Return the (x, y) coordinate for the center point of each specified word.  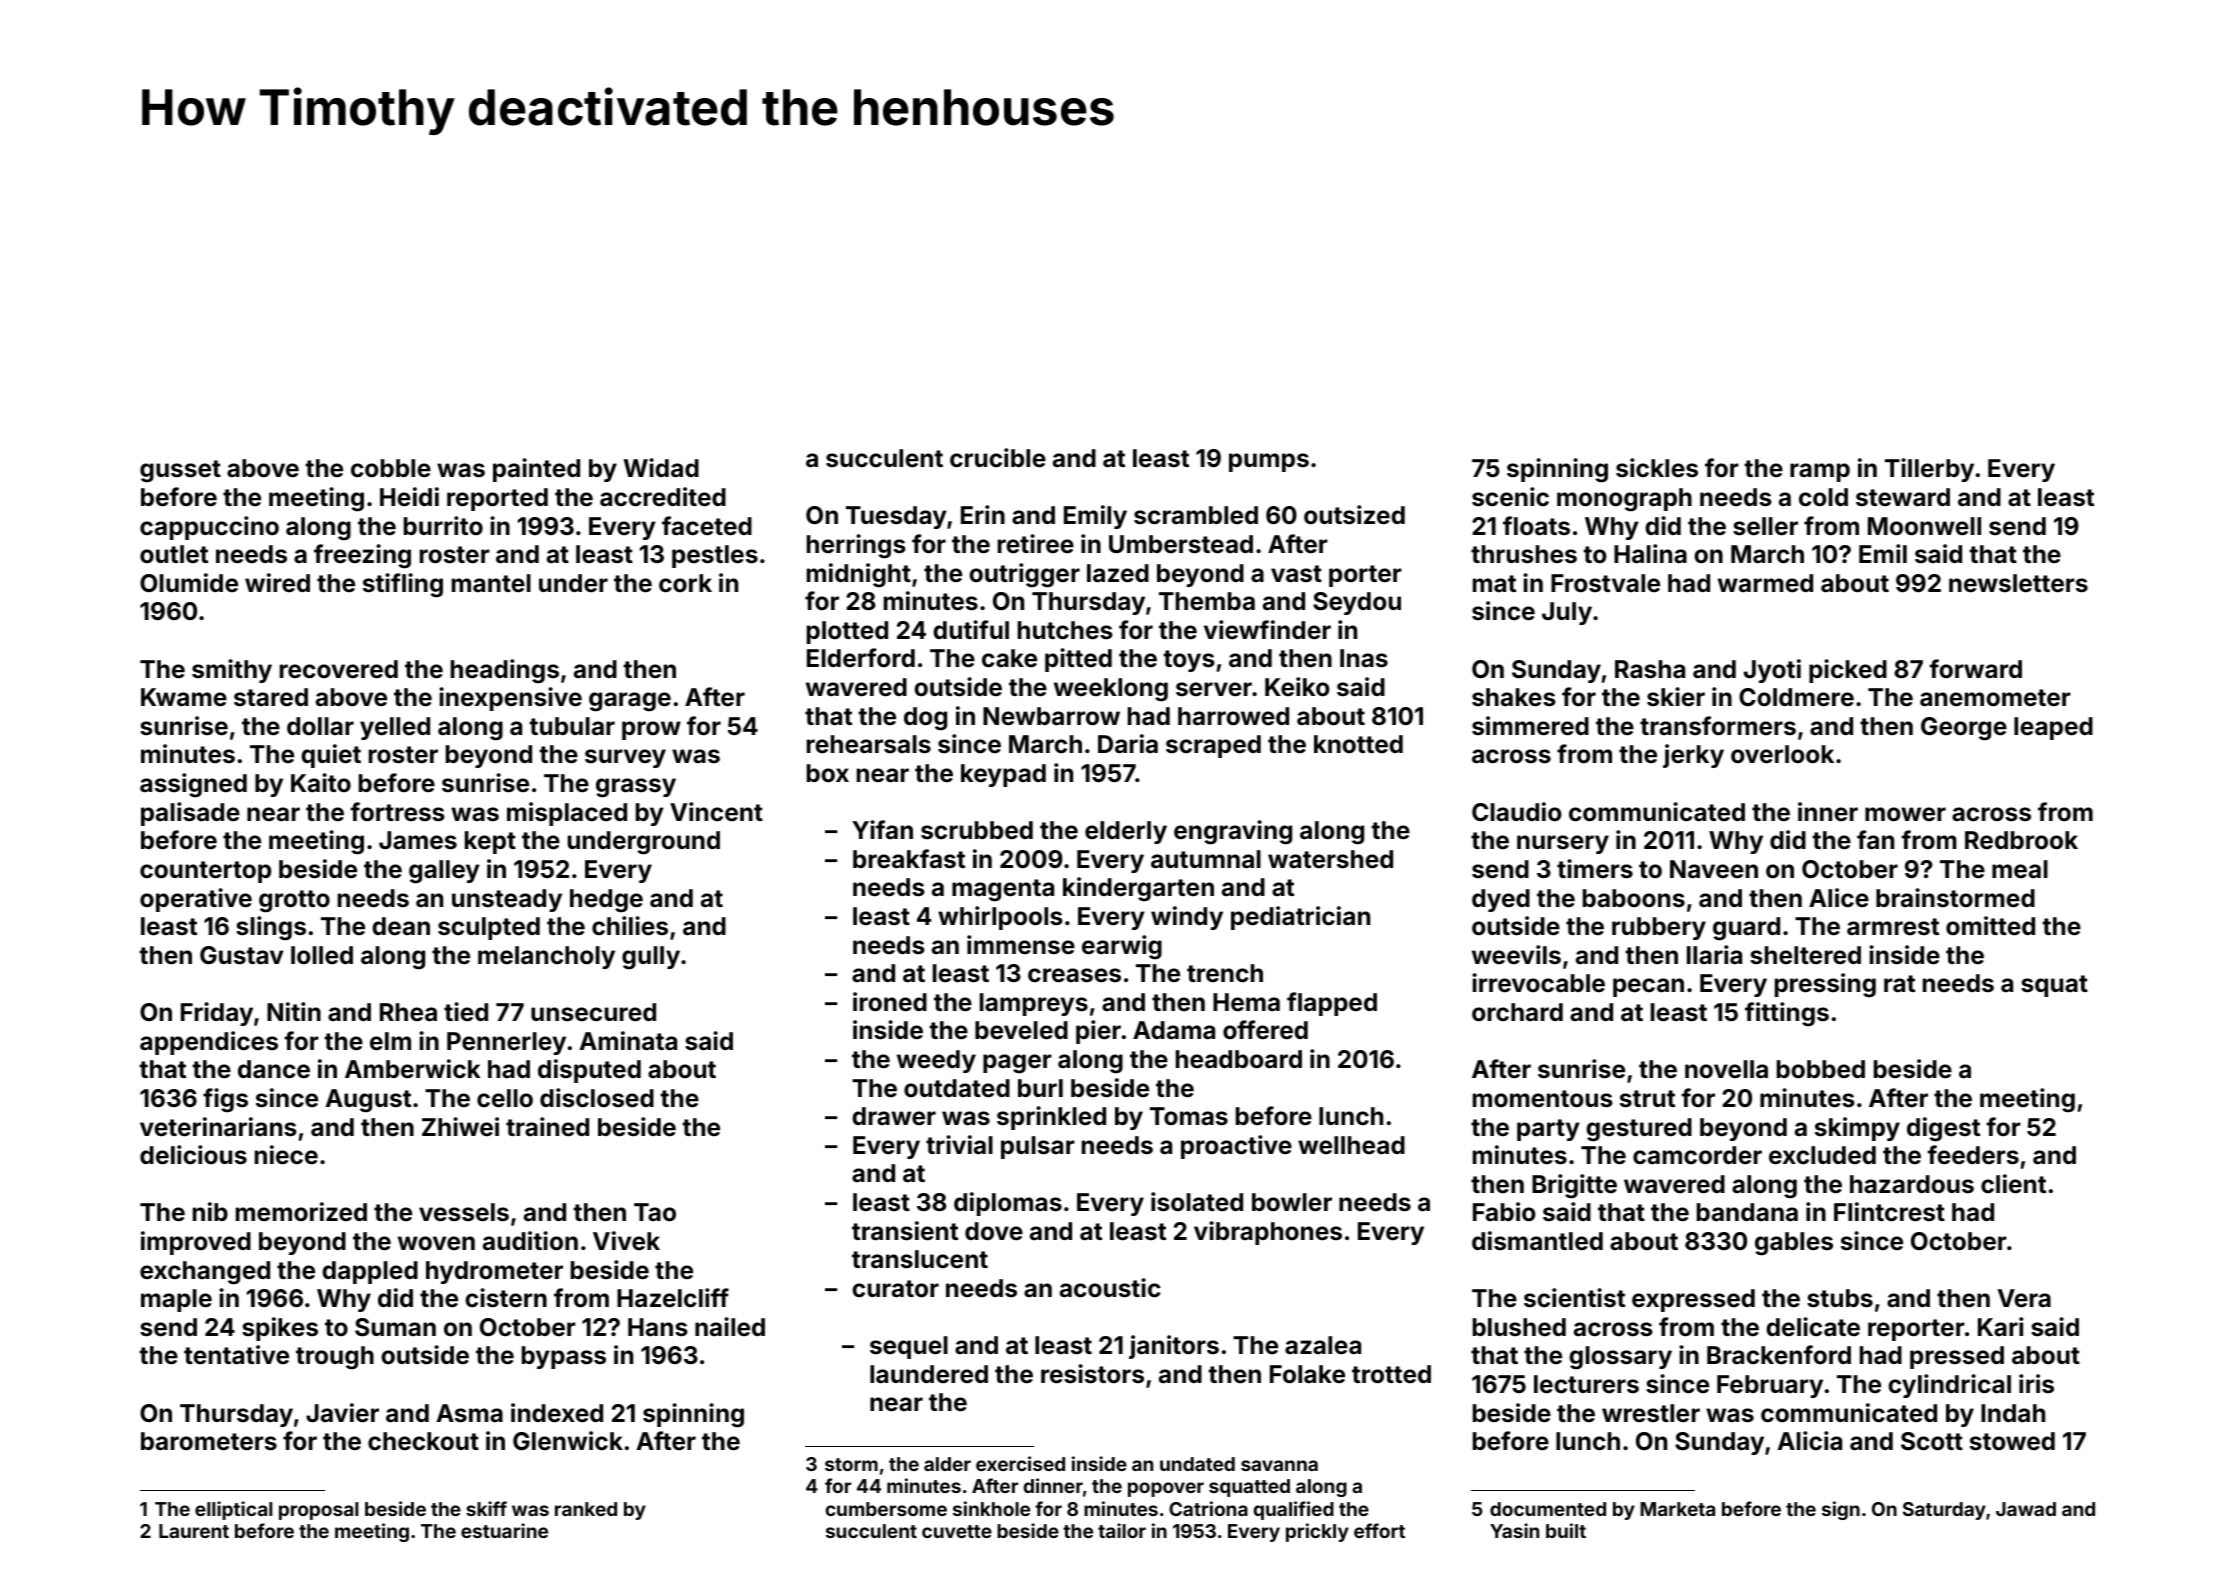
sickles (1657, 468)
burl (1040, 1088)
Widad (661, 468)
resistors (1092, 1374)
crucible (998, 458)
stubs (1840, 1298)
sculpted (489, 928)
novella (1726, 1069)
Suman (395, 1327)
